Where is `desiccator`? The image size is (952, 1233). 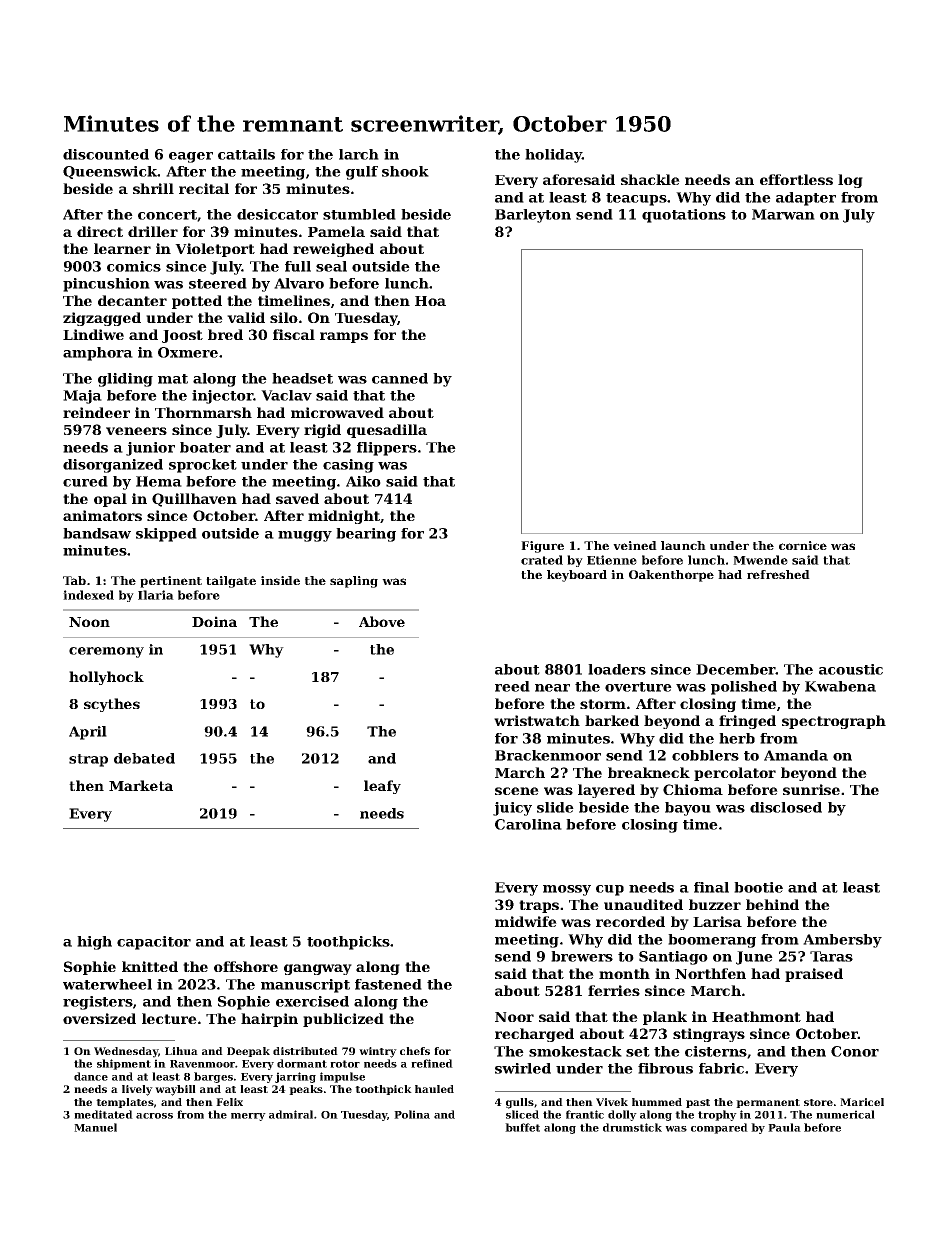
desiccator is located at coordinates (277, 214).
